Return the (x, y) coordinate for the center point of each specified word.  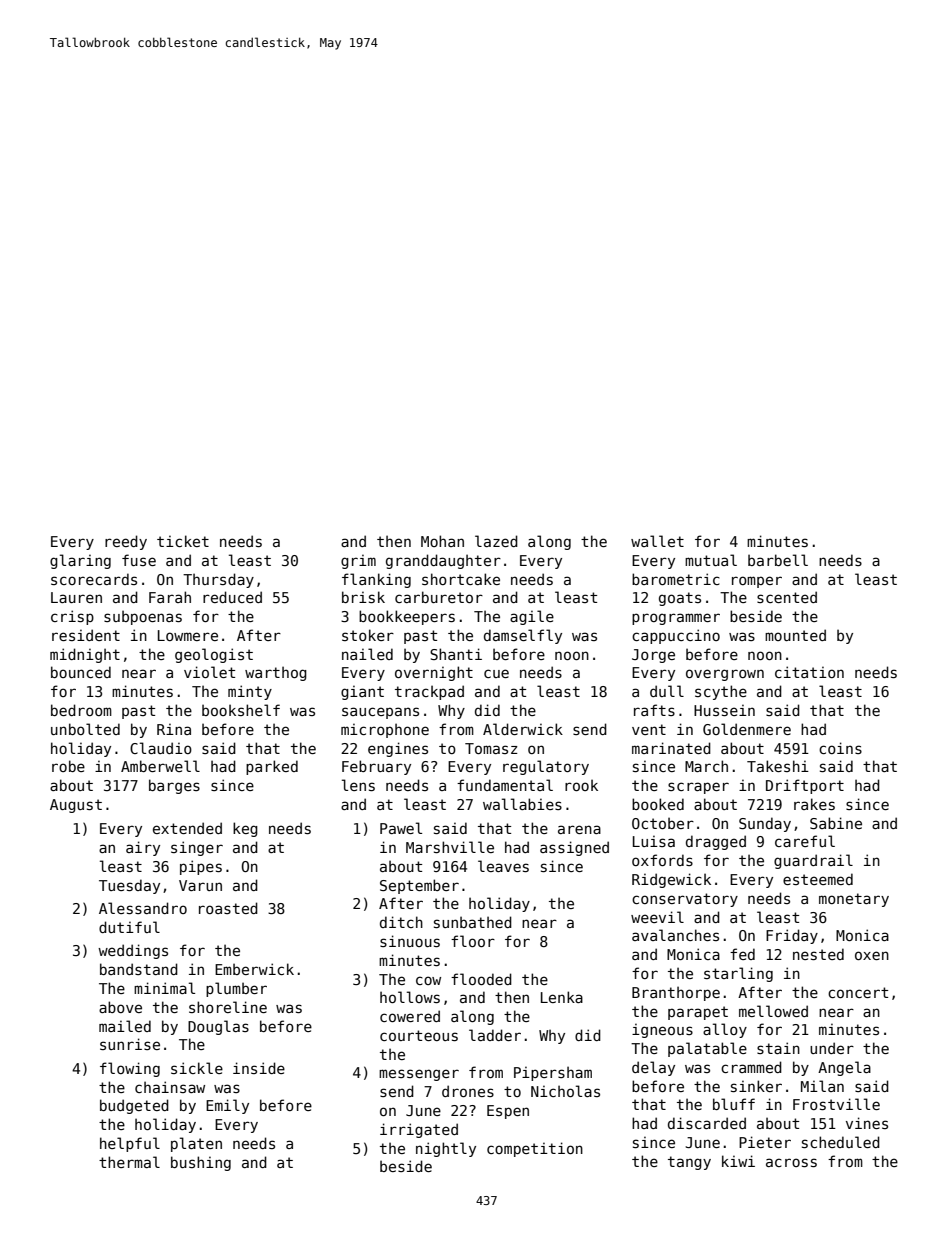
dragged (716, 842)
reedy (126, 542)
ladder (495, 1035)
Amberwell (160, 766)
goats (680, 599)
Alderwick (523, 729)
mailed (125, 1026)
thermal (129, 1162)
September (419, 886)
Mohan (442, 541)
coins (840, 748)
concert (858, 992)
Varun (200, 885)
